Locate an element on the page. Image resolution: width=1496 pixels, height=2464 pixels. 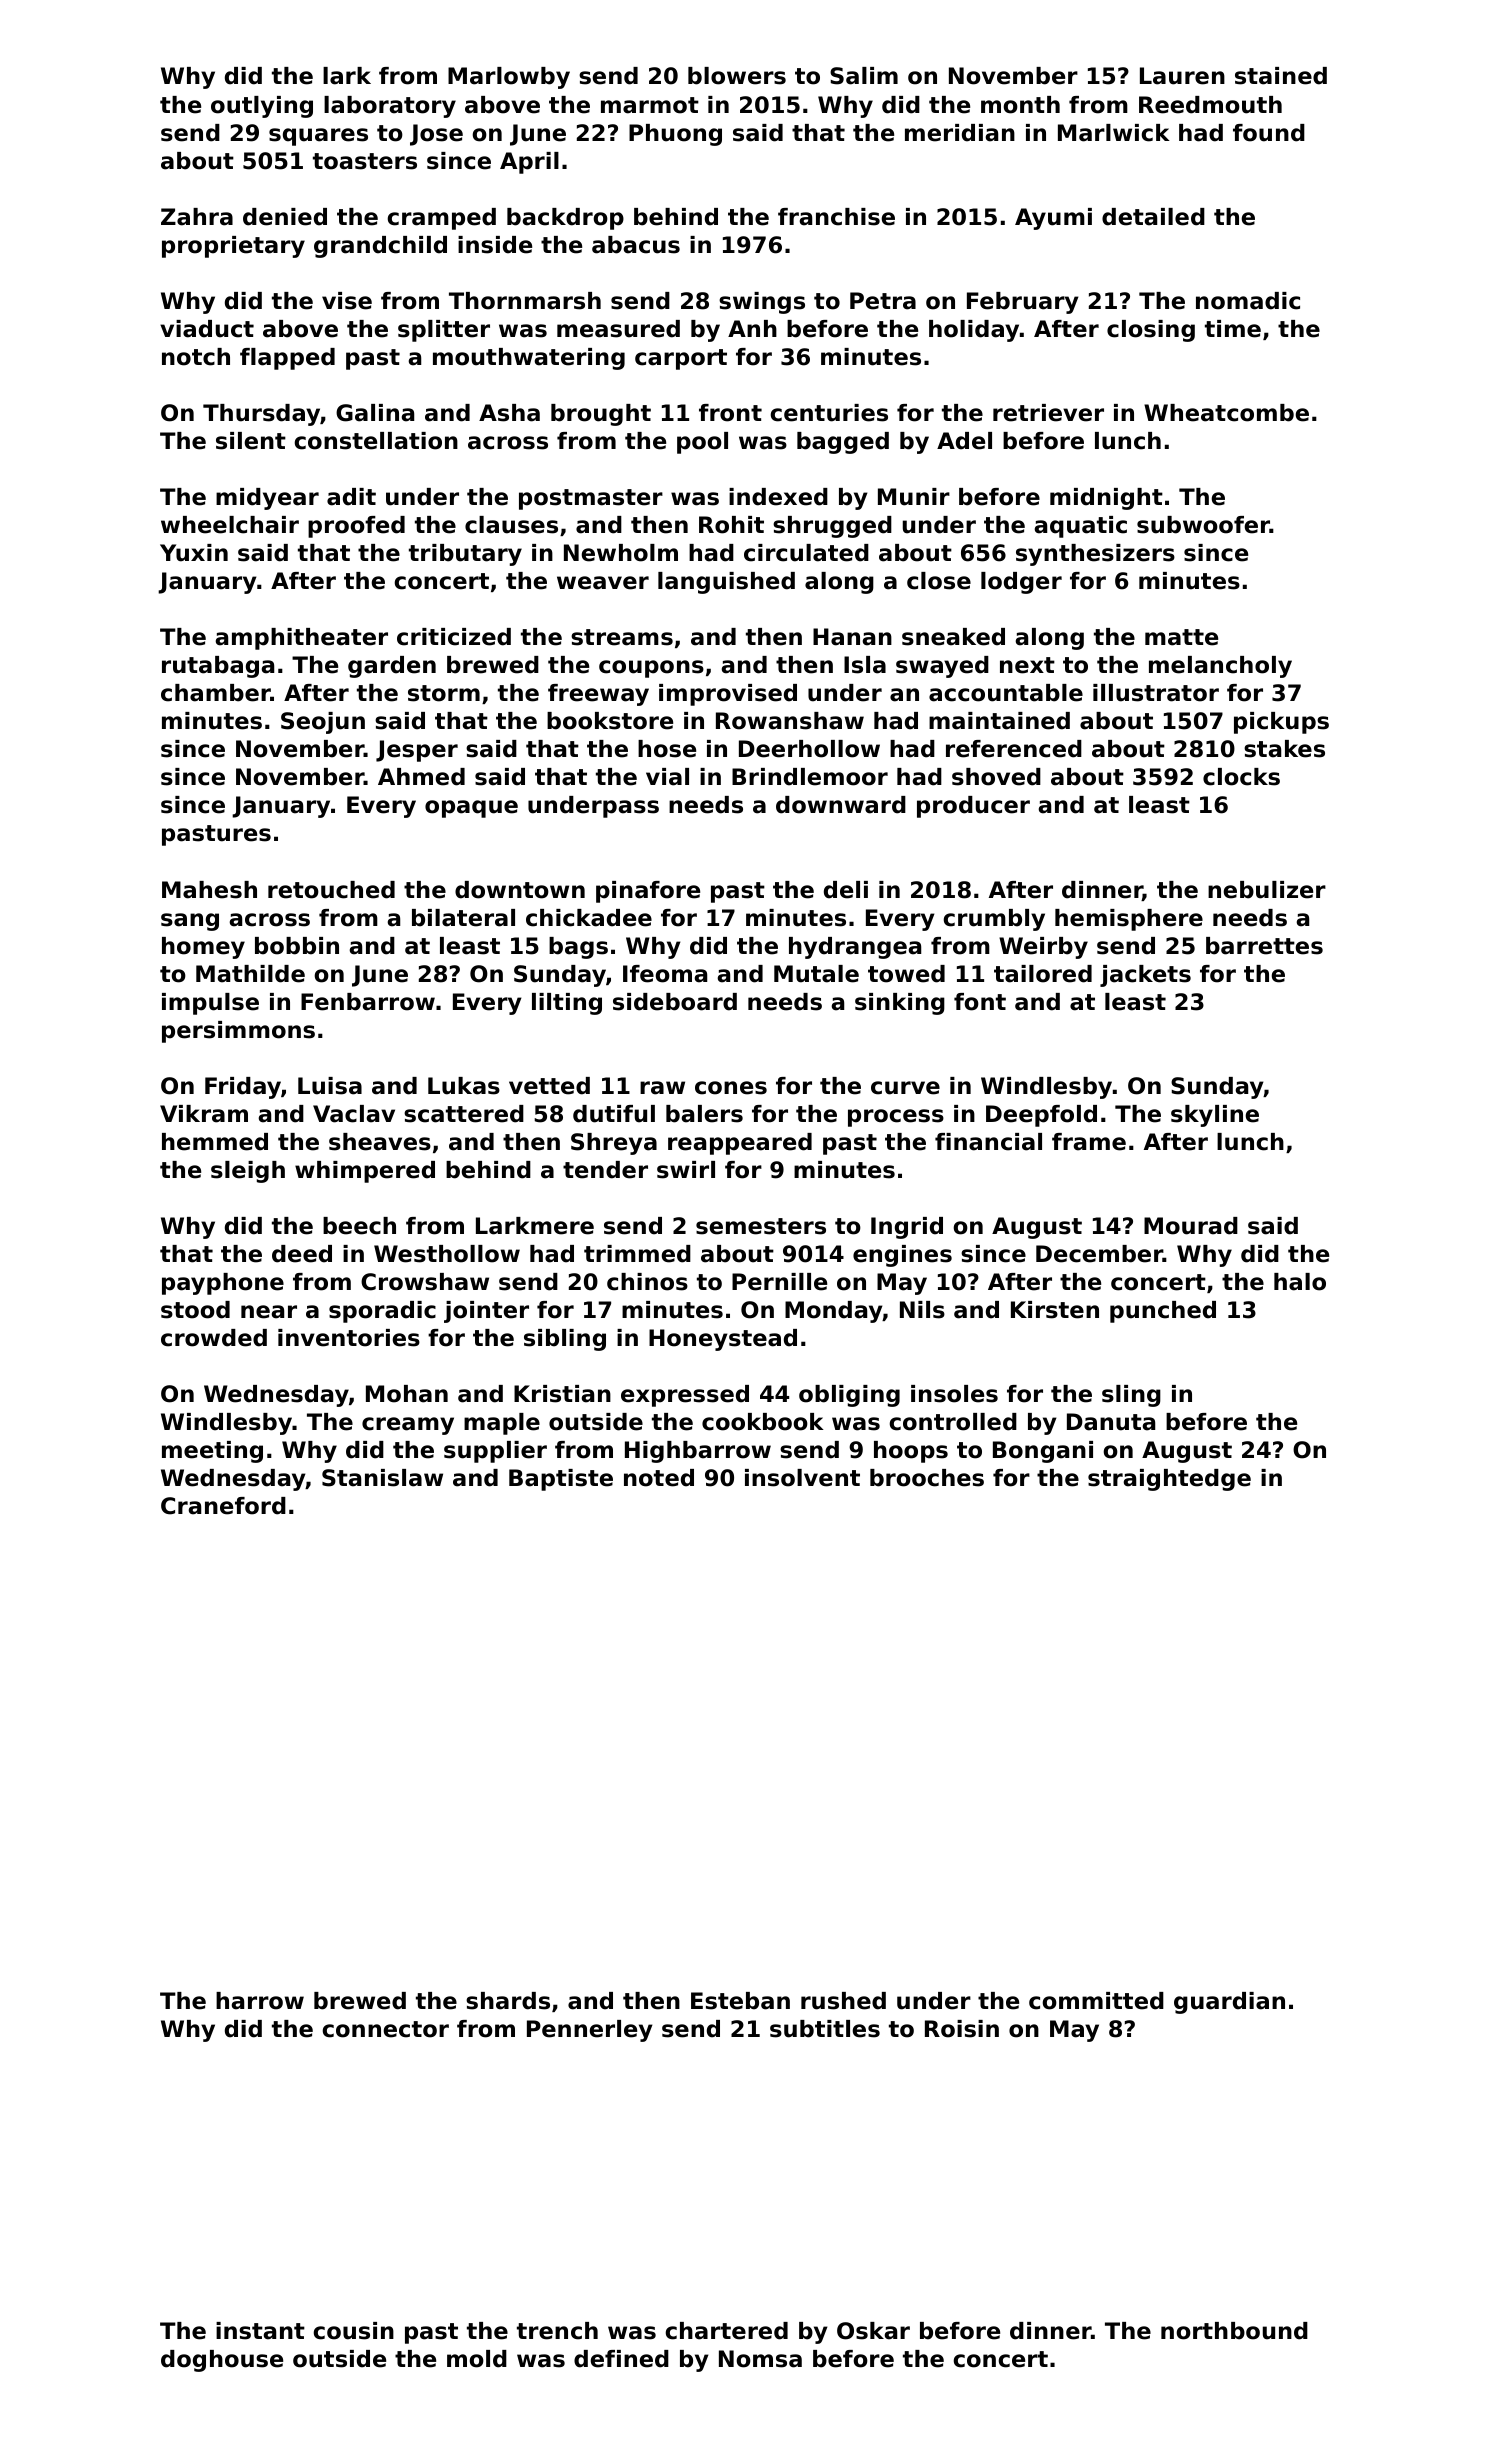
instant is located at coordinates (260, 2331).
